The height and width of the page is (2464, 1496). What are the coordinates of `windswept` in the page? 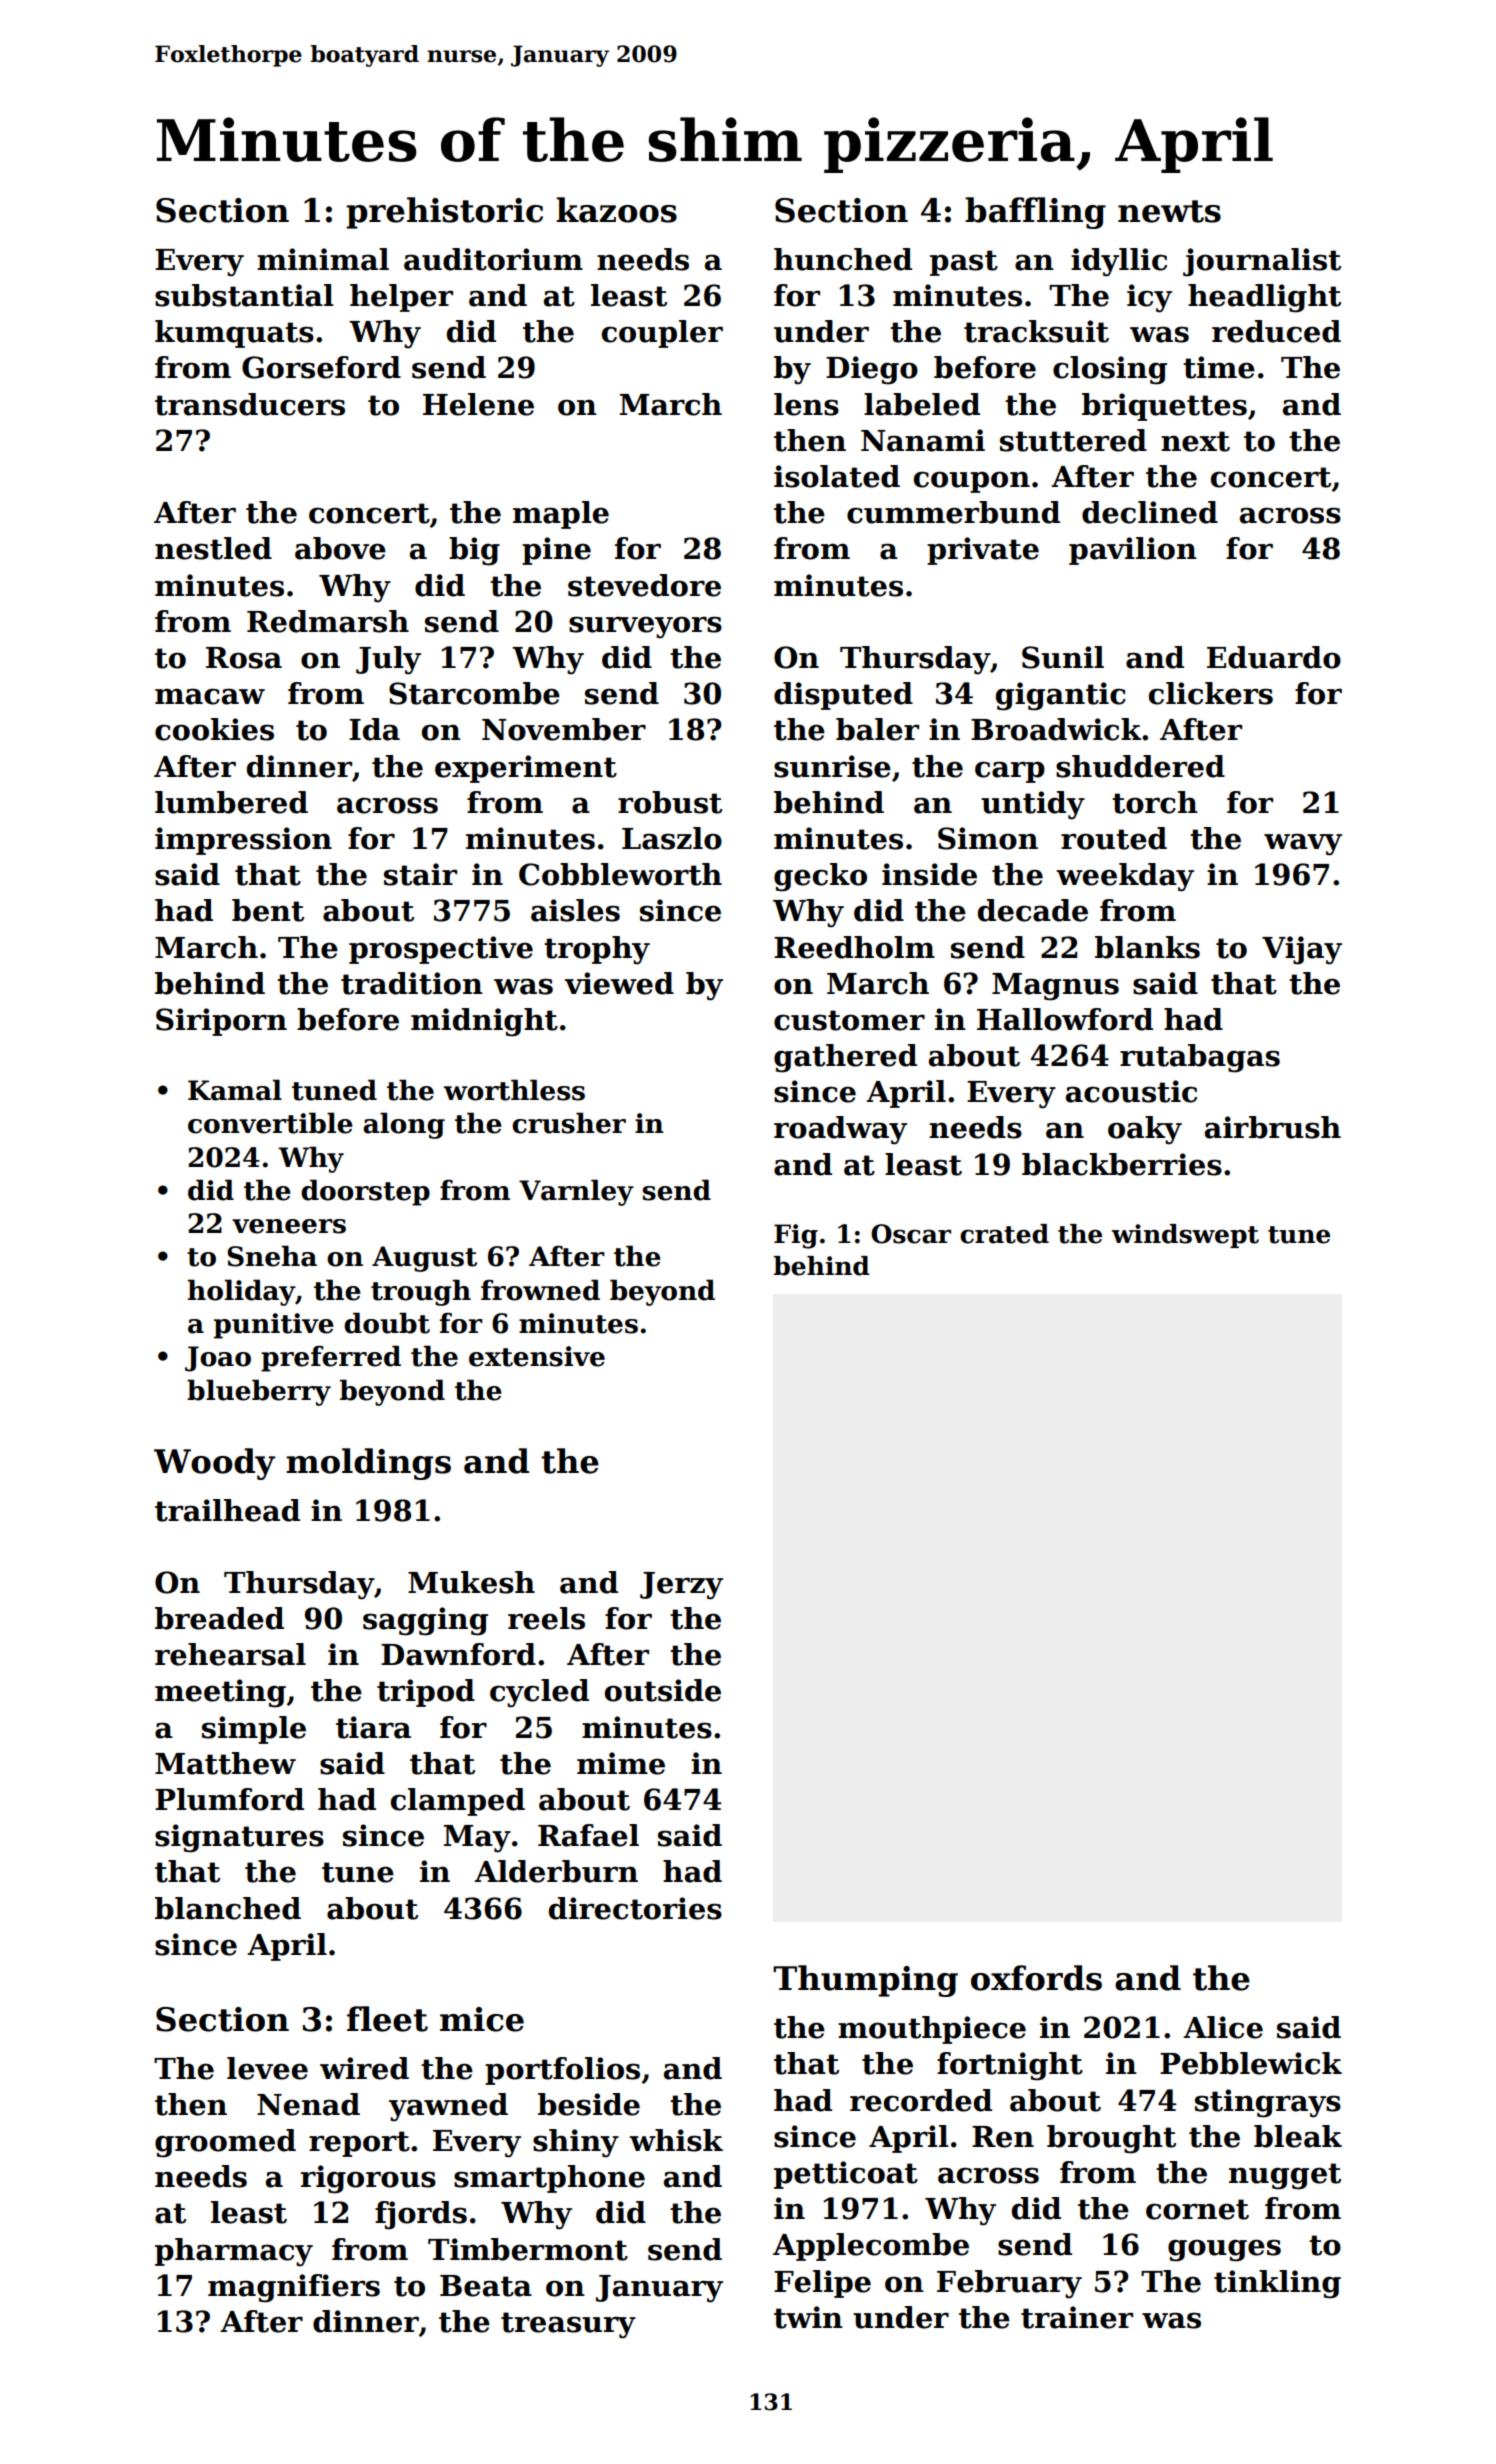 It's located at (1185, 1236).
